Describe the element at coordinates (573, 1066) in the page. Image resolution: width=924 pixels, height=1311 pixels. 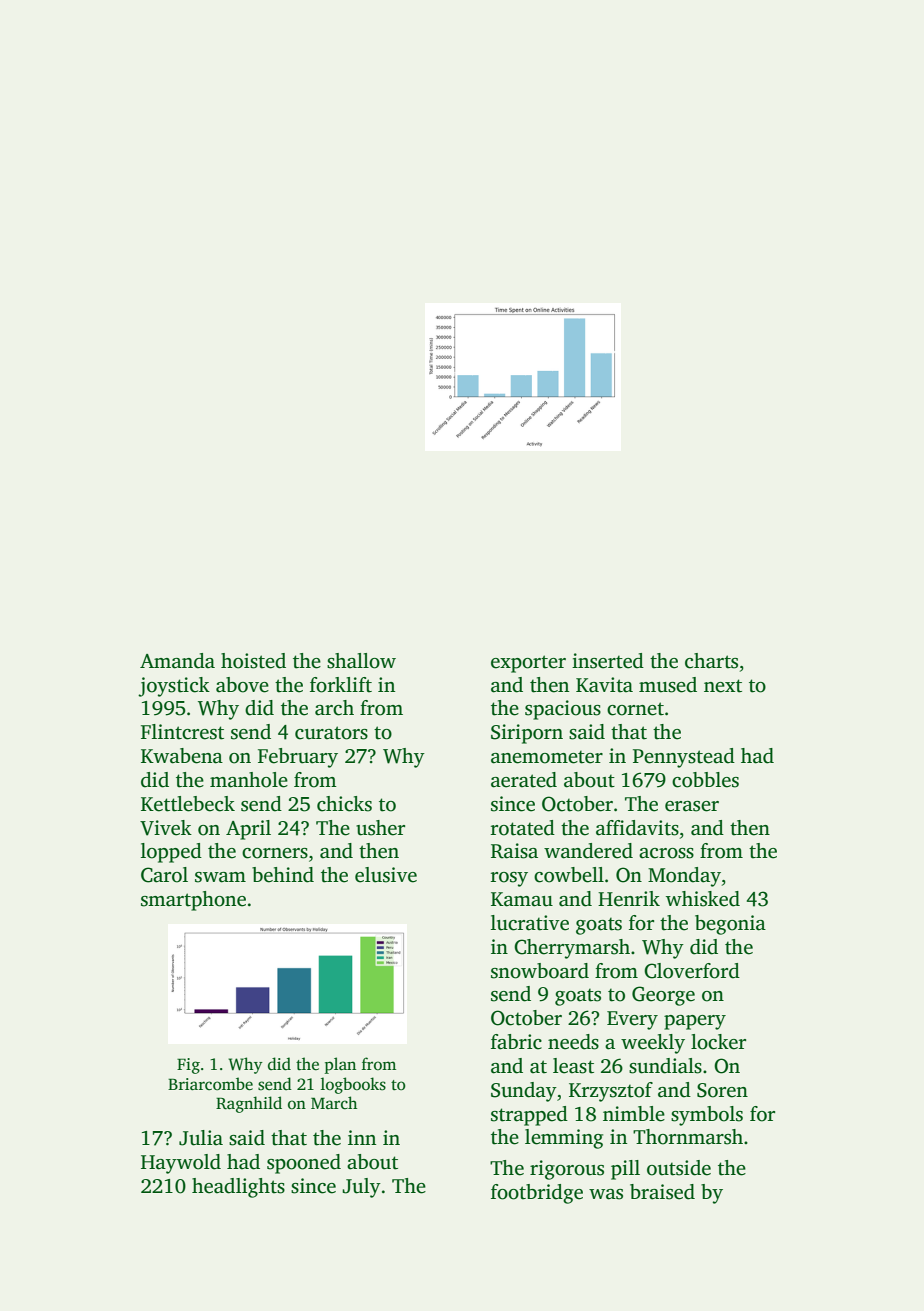
I see `least` at that location.
